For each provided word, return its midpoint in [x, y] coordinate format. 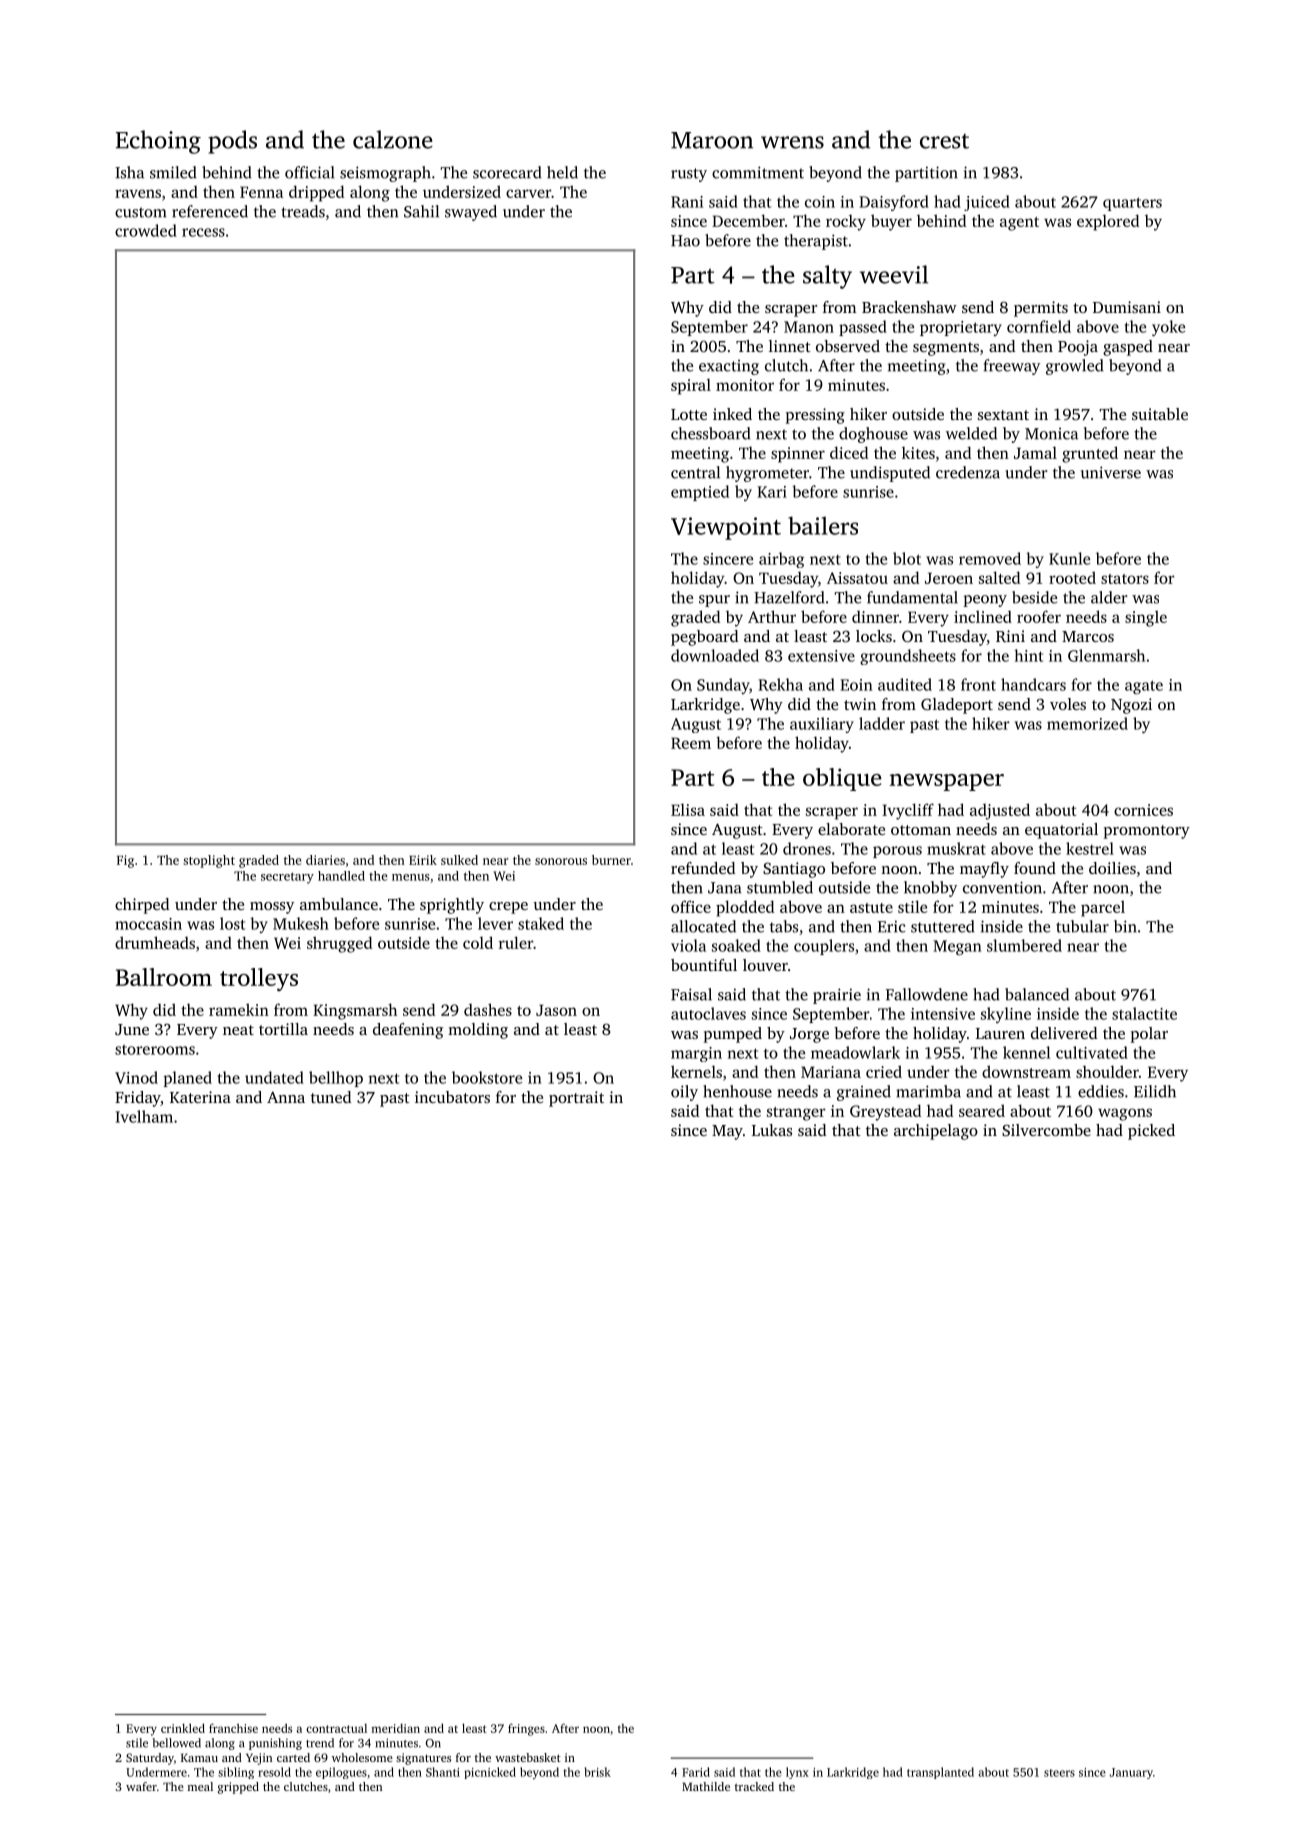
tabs [784, 926]
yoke [1168, 328]
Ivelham [144, 1116]
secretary [287, 878]
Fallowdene [927, 994]
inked [732, 414]
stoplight [209, 861]
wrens [792, 142]
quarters [1132, 204]
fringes [526, 1729]
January [1131, 1773]
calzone [393, 139]
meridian [396, 1728]
